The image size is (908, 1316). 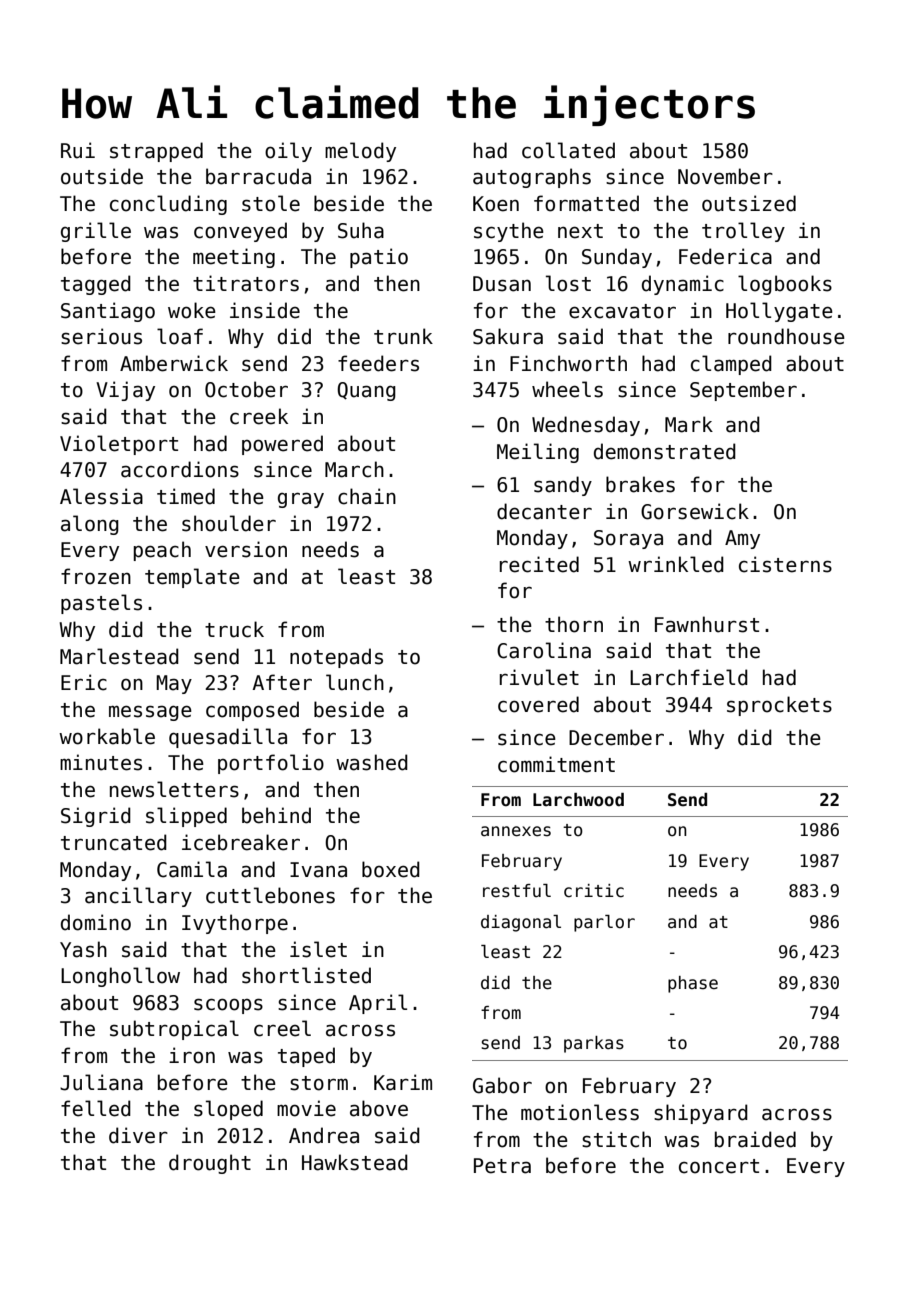 I want to click on excavator, so click(x=622, y=311).
